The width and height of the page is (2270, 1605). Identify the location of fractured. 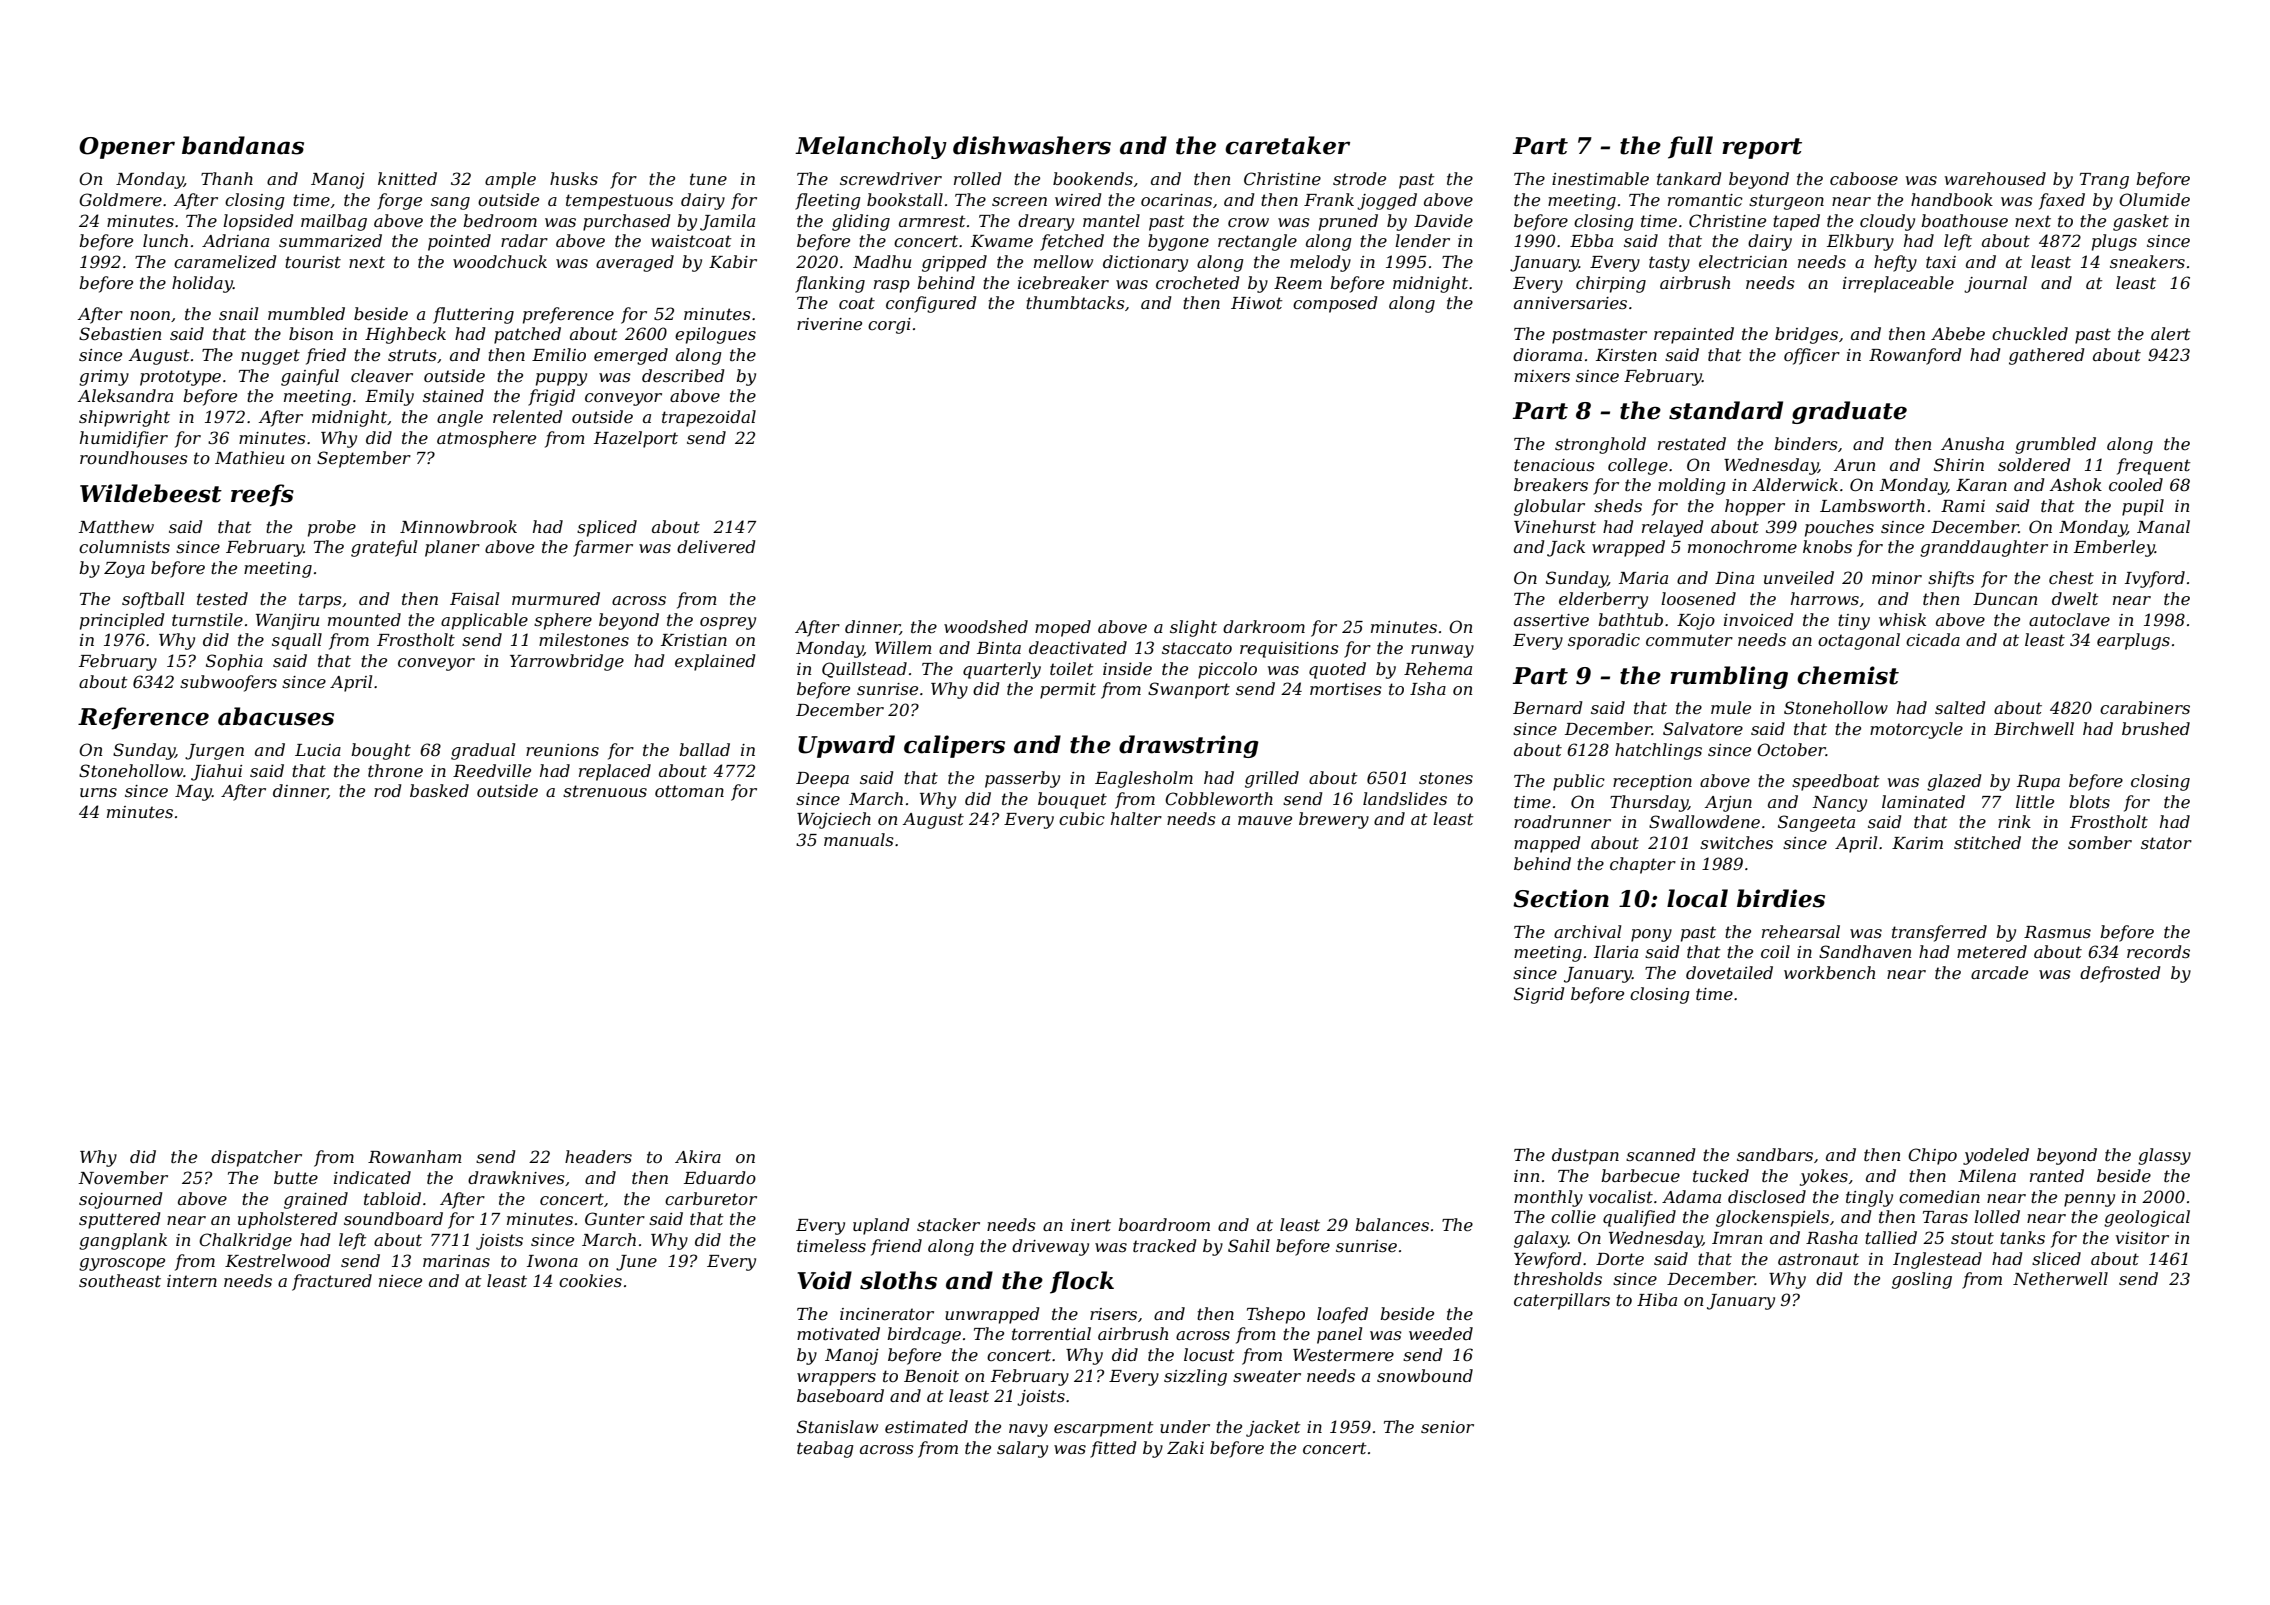
(332, 1282).
